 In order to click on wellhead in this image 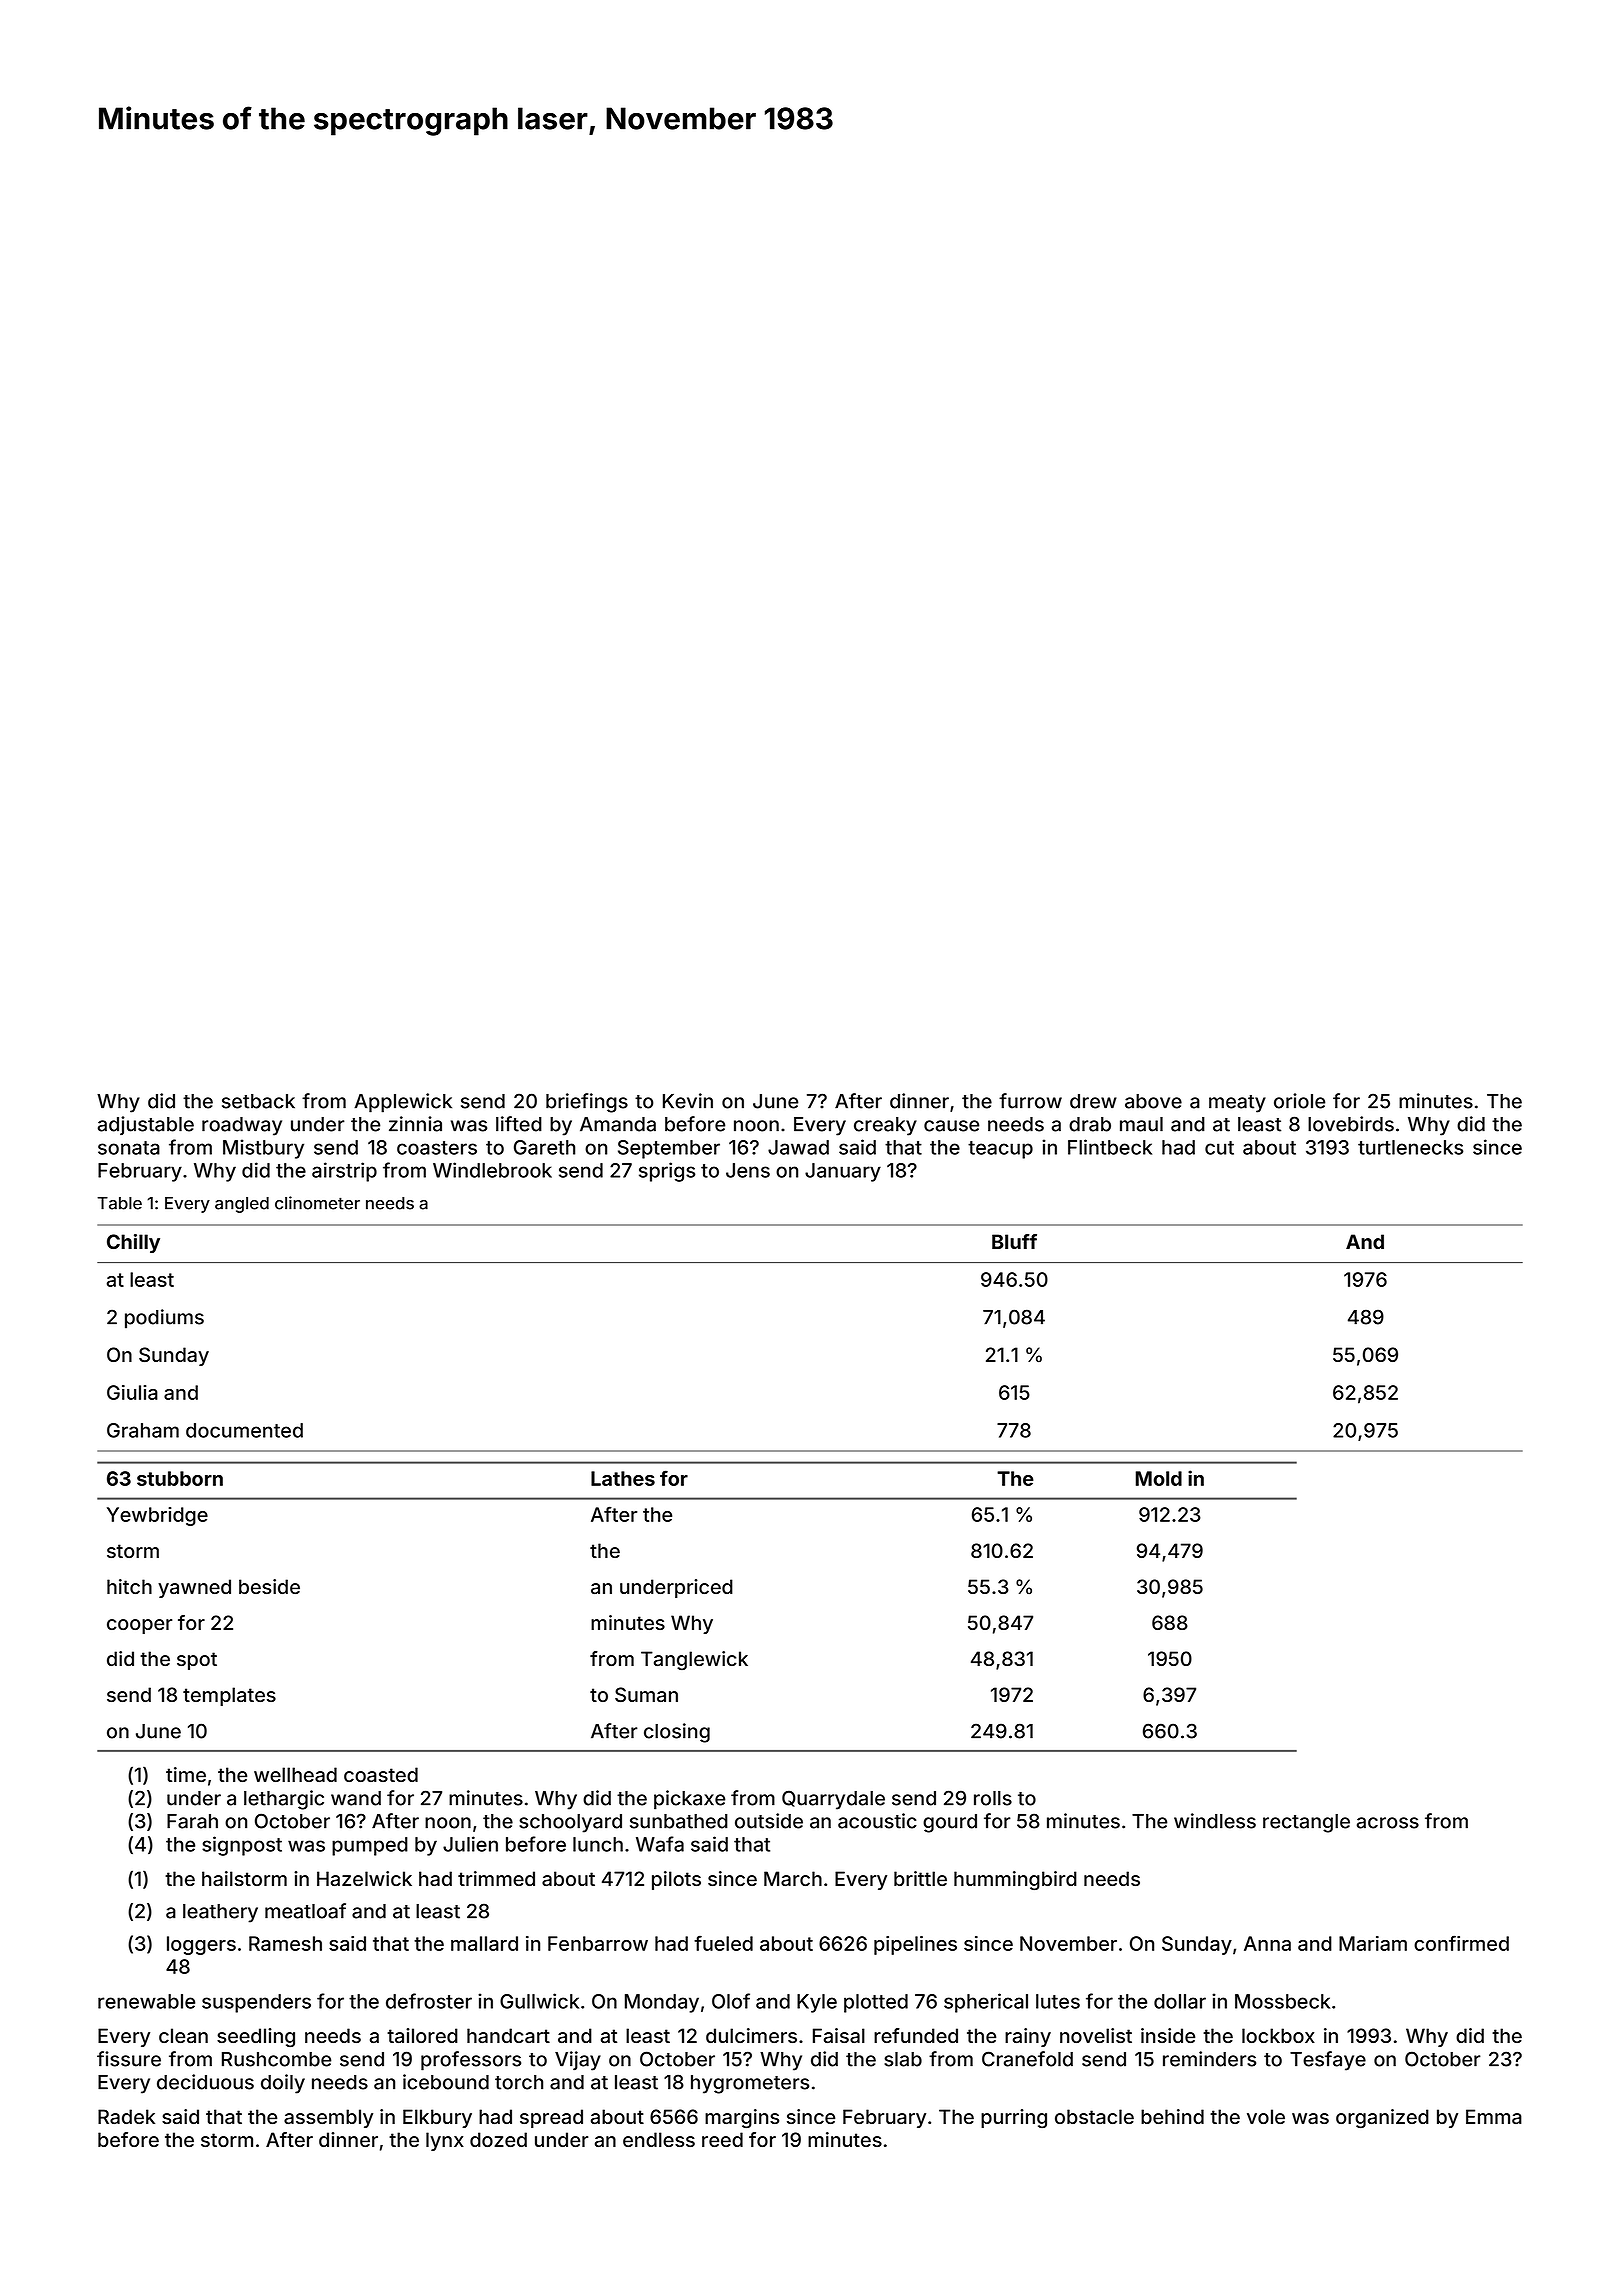, I will do `click(295, 1774)`.
